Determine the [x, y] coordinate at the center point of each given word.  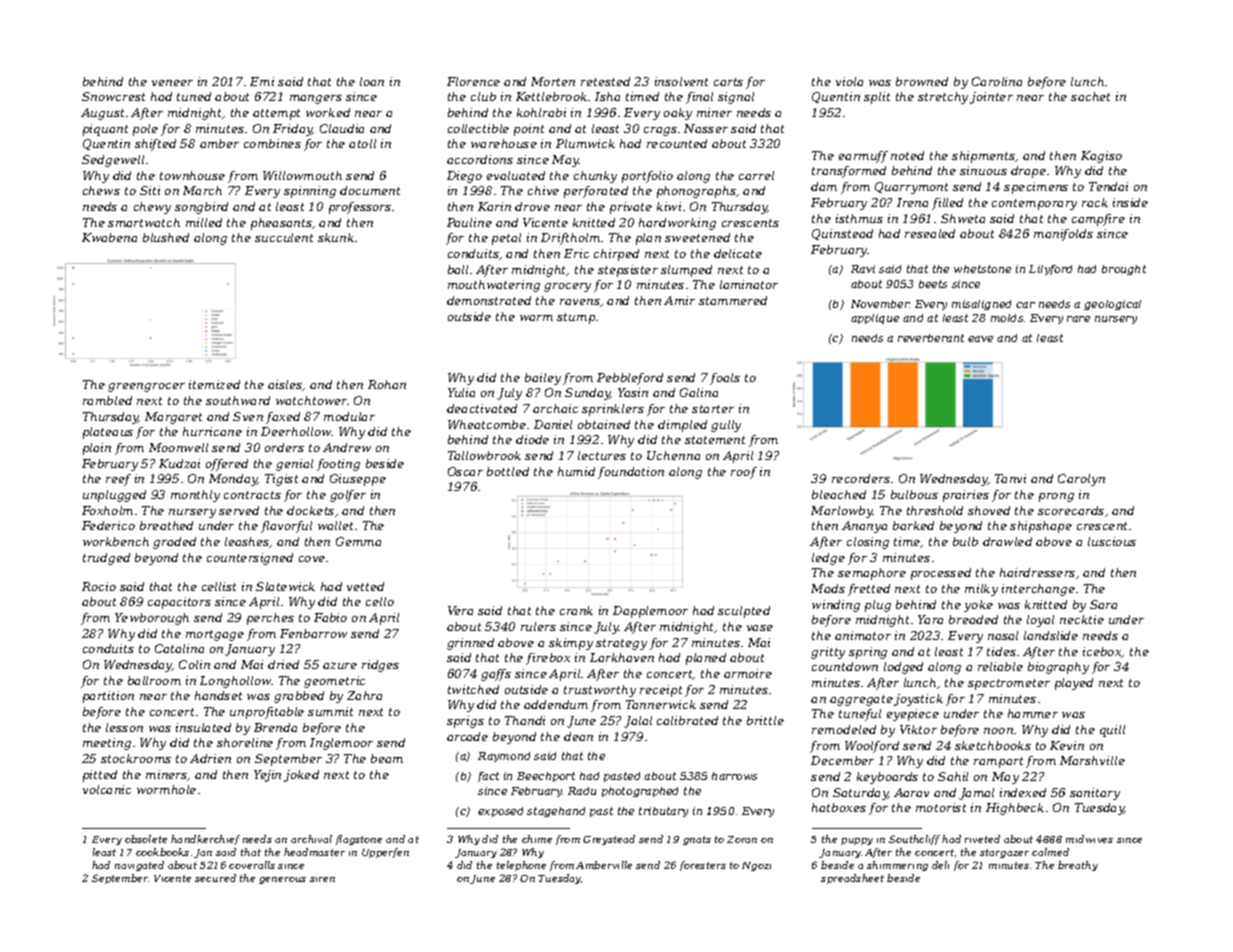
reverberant [931, 338]
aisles [285, 385]
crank [576, 610]
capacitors [179, 603]
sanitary [1095, 794]
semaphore [872, 574]
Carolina [997, 81]
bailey [543, 379]
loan [372, 81]
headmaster [314, 852]
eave [980, 339]
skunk [336, 237]
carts [728, 82]
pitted [100, 776]
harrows [734, 776]
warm [536, 318]
